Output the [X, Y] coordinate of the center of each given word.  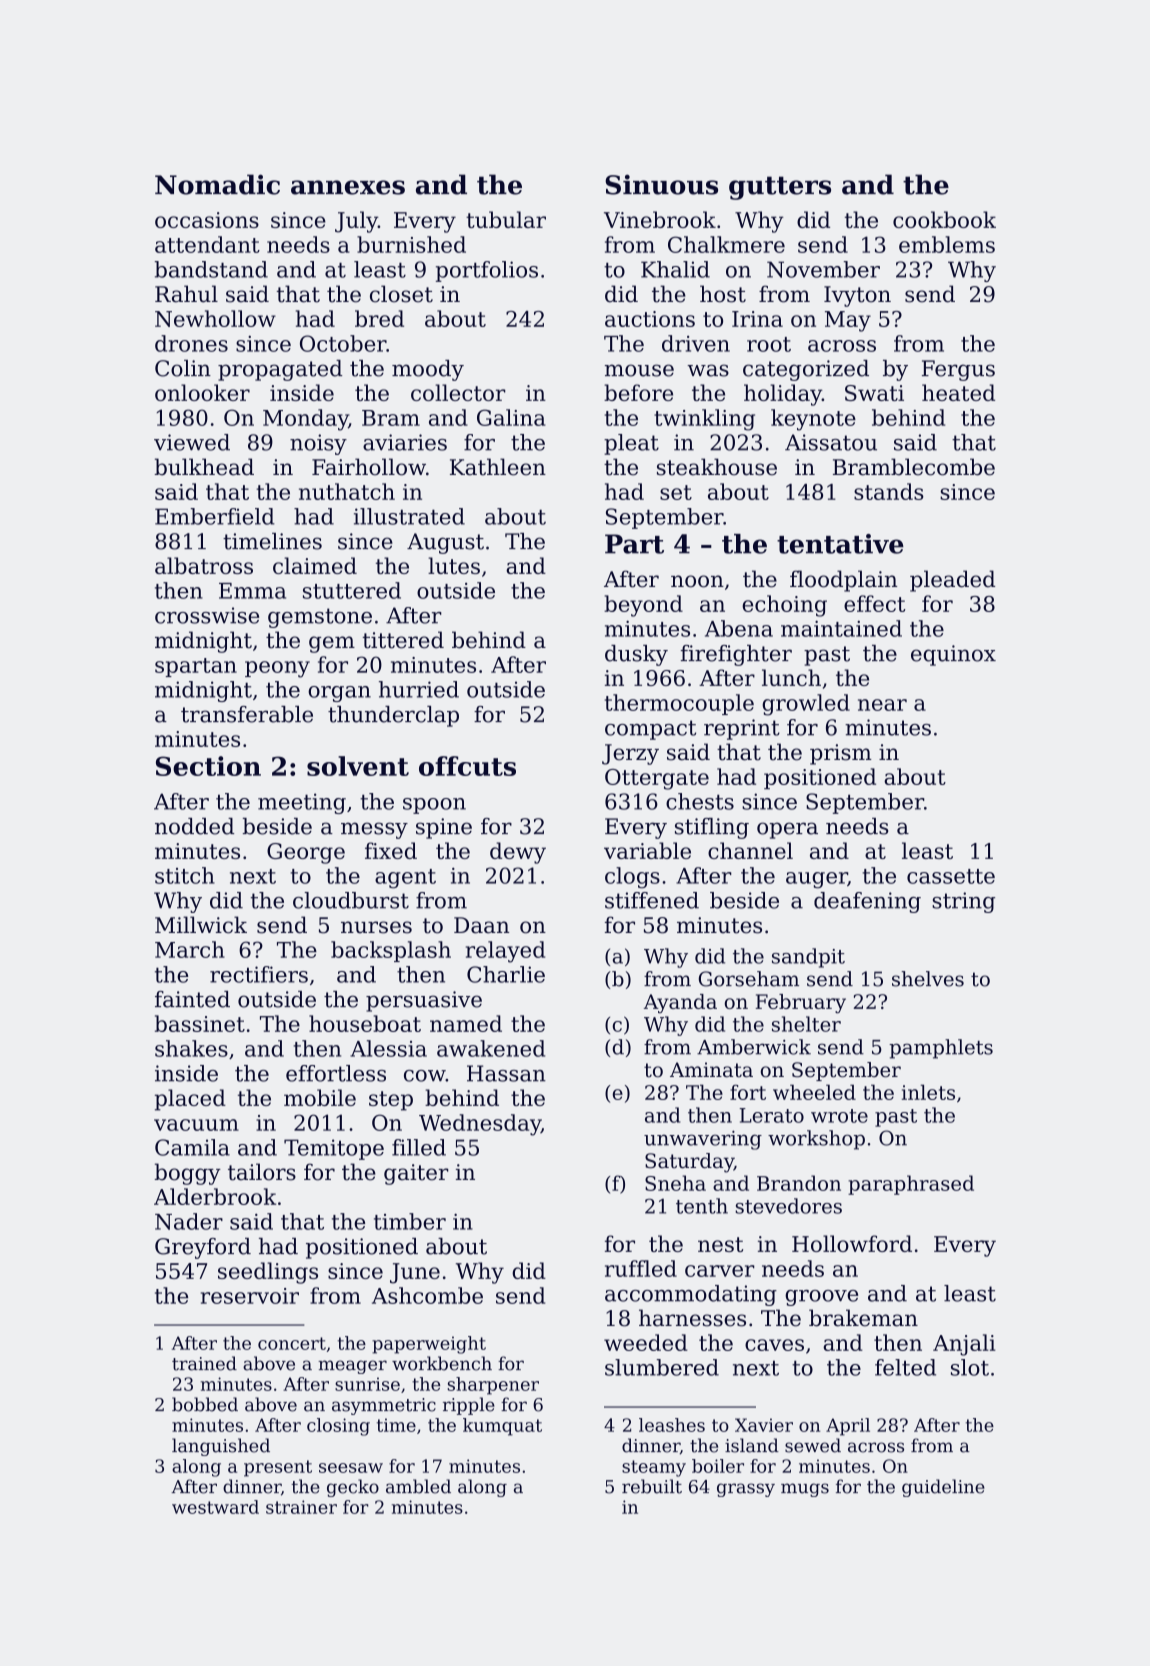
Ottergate [657, 779]
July [356, 222]
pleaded [952, 581]
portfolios [487, 271]
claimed [315, 565]
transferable [247, 714]
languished [221, 1447]
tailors [262, 1172]
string [963, 902]
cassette [951, 876]
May [848, 321]
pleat [631, 444]
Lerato [771, 1115]
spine [444, 828]
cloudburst [351, 900]
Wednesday [480, 1125]
